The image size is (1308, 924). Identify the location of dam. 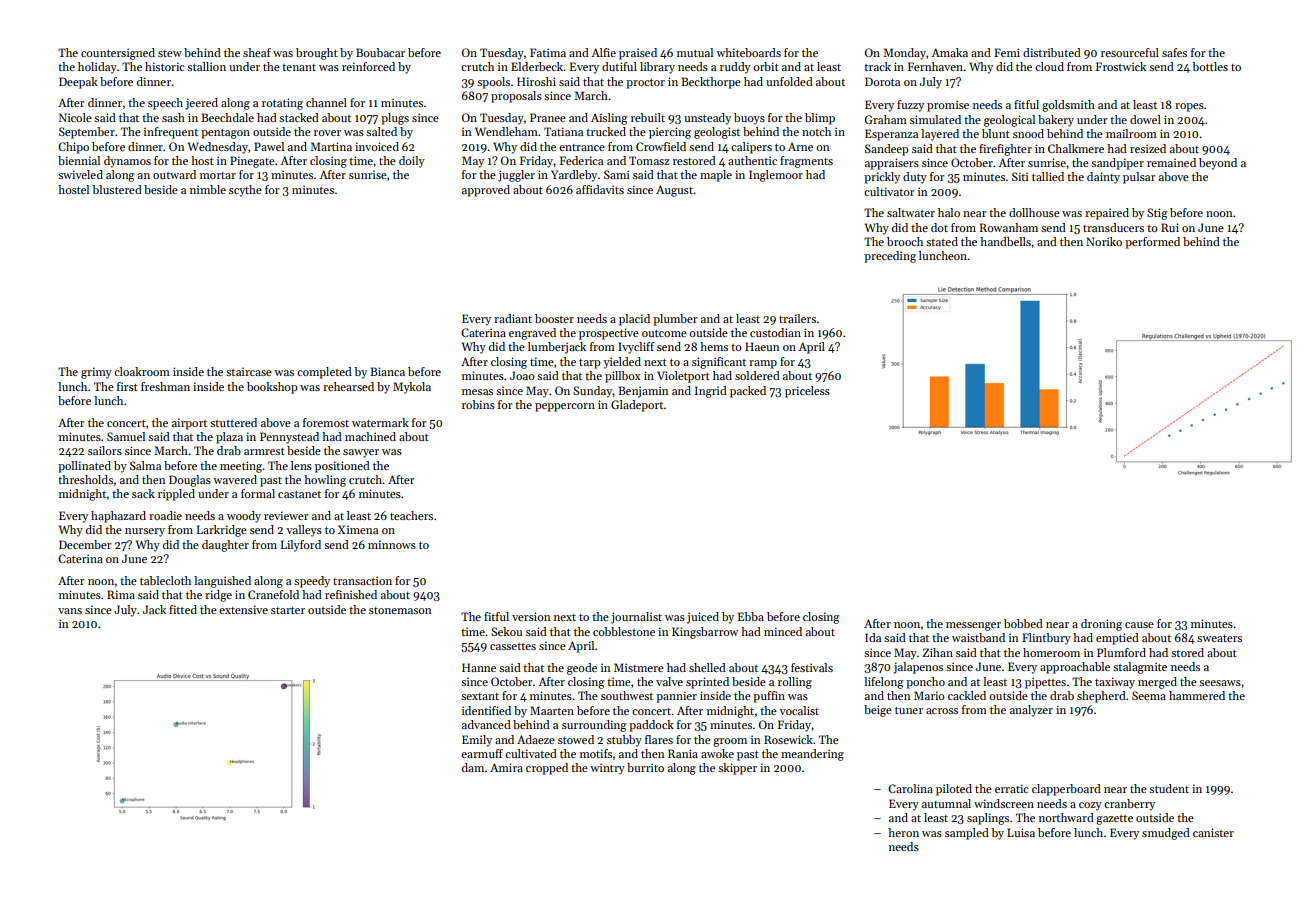
(473, 767).
